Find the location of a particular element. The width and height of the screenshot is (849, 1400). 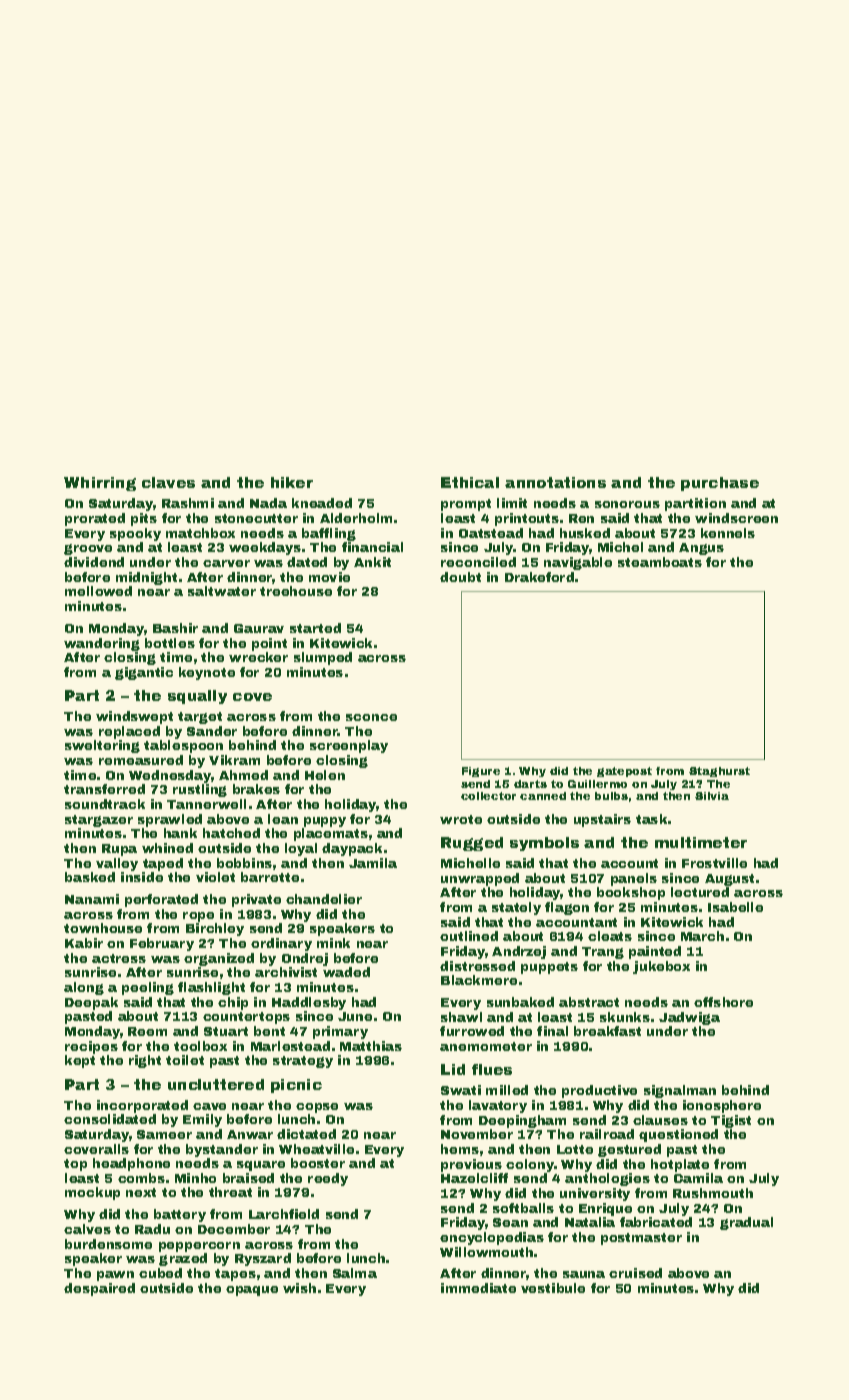

immediate is located at coordinates (478, 1288).
